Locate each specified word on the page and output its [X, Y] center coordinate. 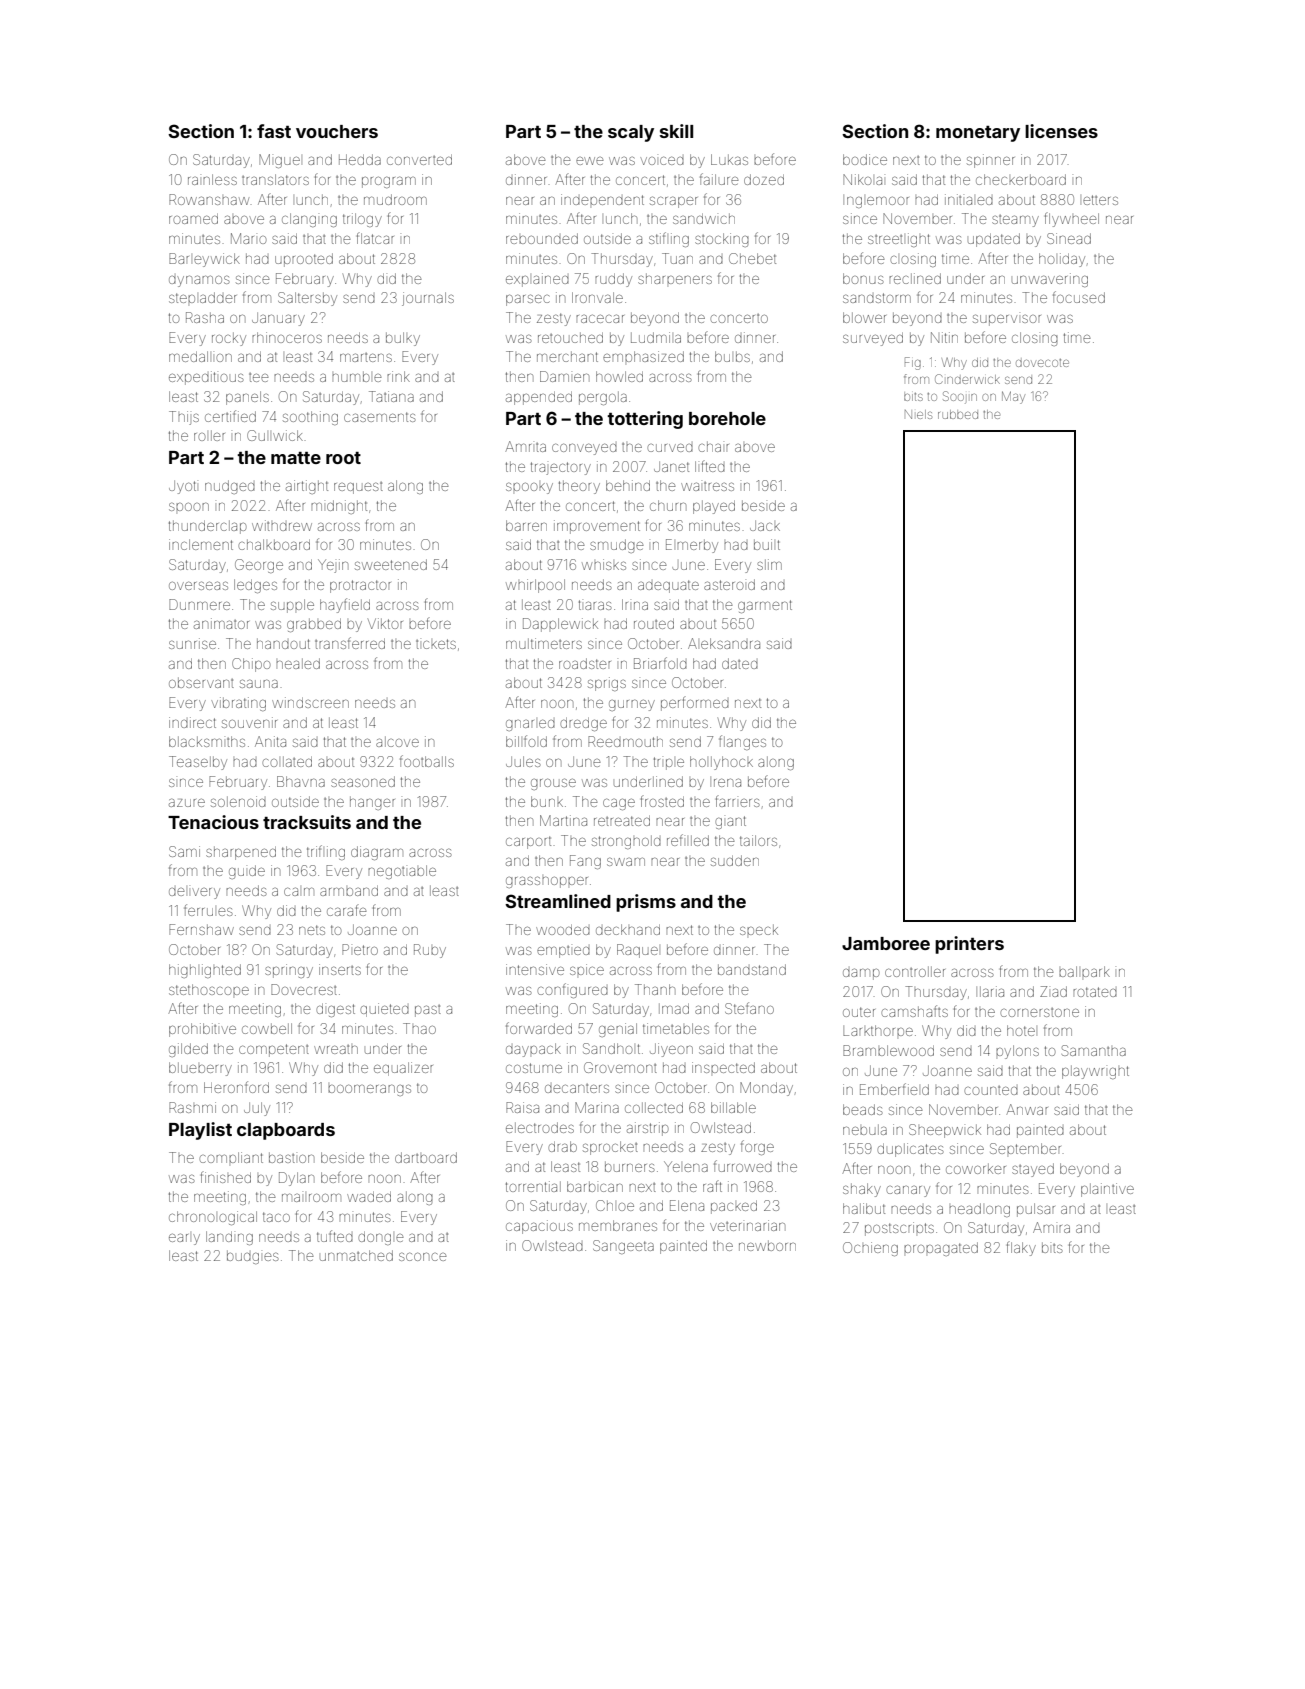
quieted [384, 1010]
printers [969, 945]
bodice [865, 159]
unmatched [356, 1255]
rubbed [958, 414]
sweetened [391, 564]
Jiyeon [671, 1050]
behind [628, 485]
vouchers [337, 131]
